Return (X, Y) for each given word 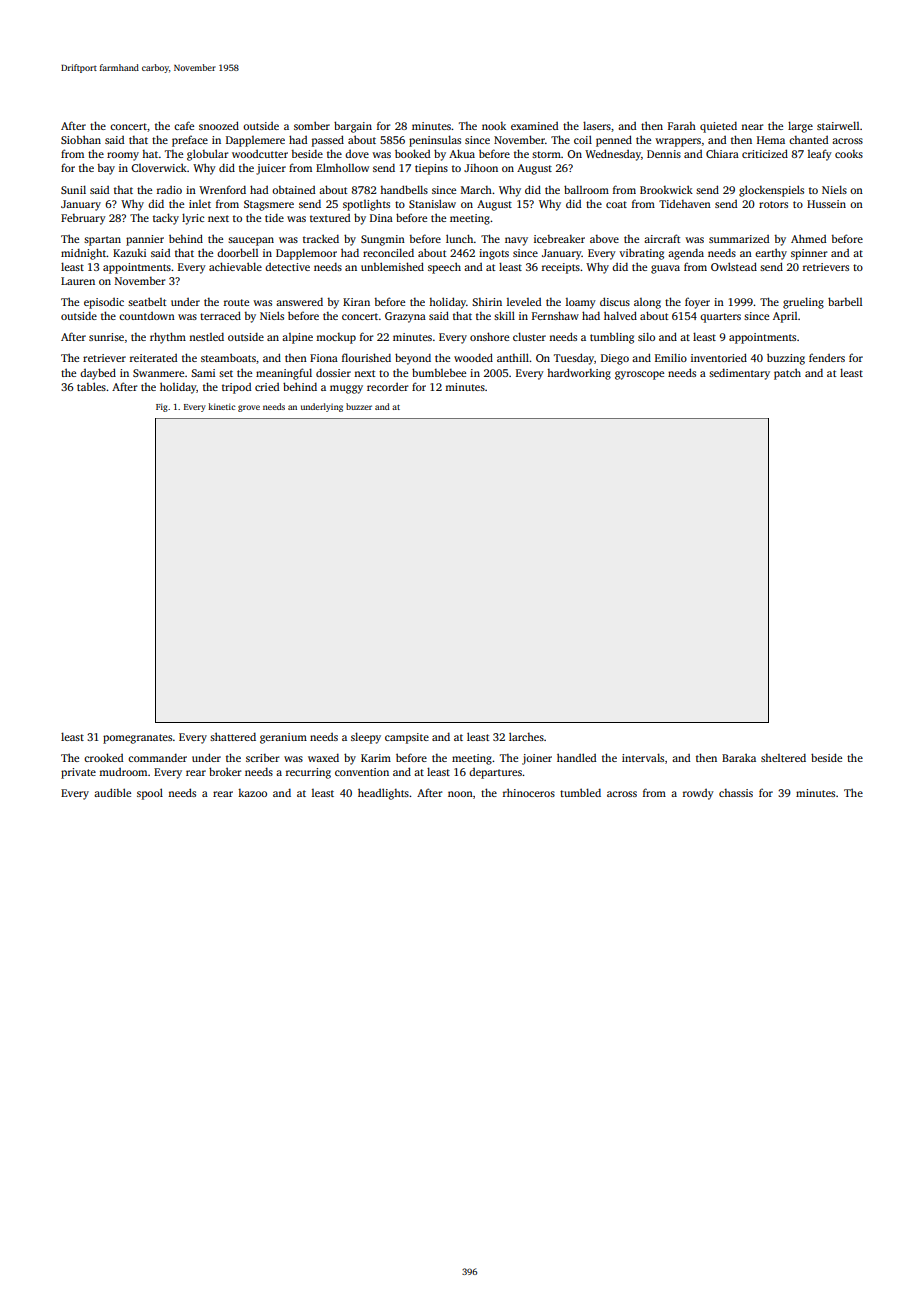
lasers (597, 125)
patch (787, 374)
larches (526, 736)
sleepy (366, 738)
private (78, 773)
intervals (643, 757)
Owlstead (734, 266)
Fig (162, 407)
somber (312, 125)
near (752, 127)
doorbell (237, 252)
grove (249, 408)
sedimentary (739, 374)
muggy (346, 389)
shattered (233, 736)
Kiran (356, 302)
